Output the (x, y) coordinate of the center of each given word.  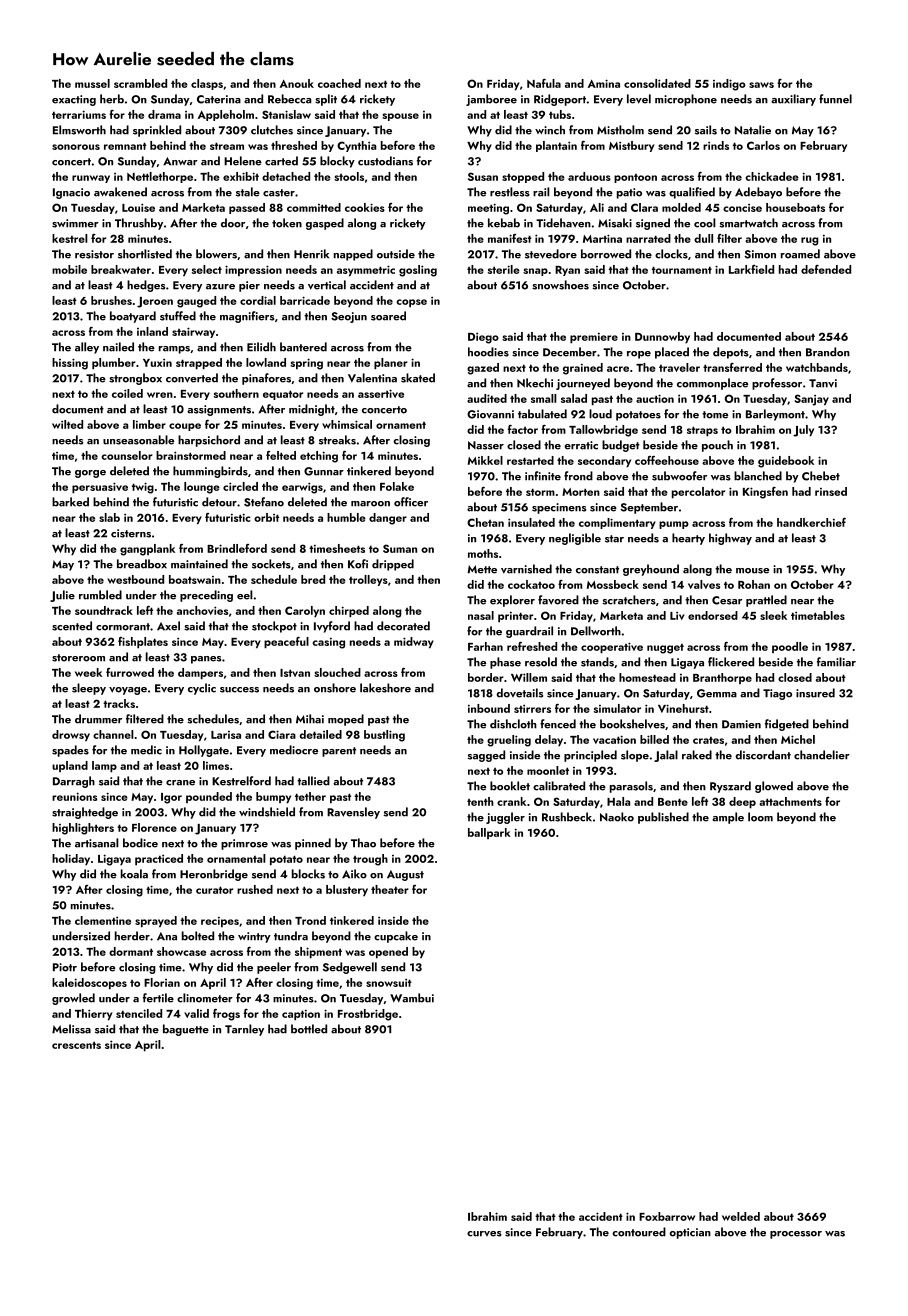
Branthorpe (722, 678)
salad (574, 398)
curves (484, 1234)
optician (690, 1233)
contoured (639, 1232)
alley (87, 348)
